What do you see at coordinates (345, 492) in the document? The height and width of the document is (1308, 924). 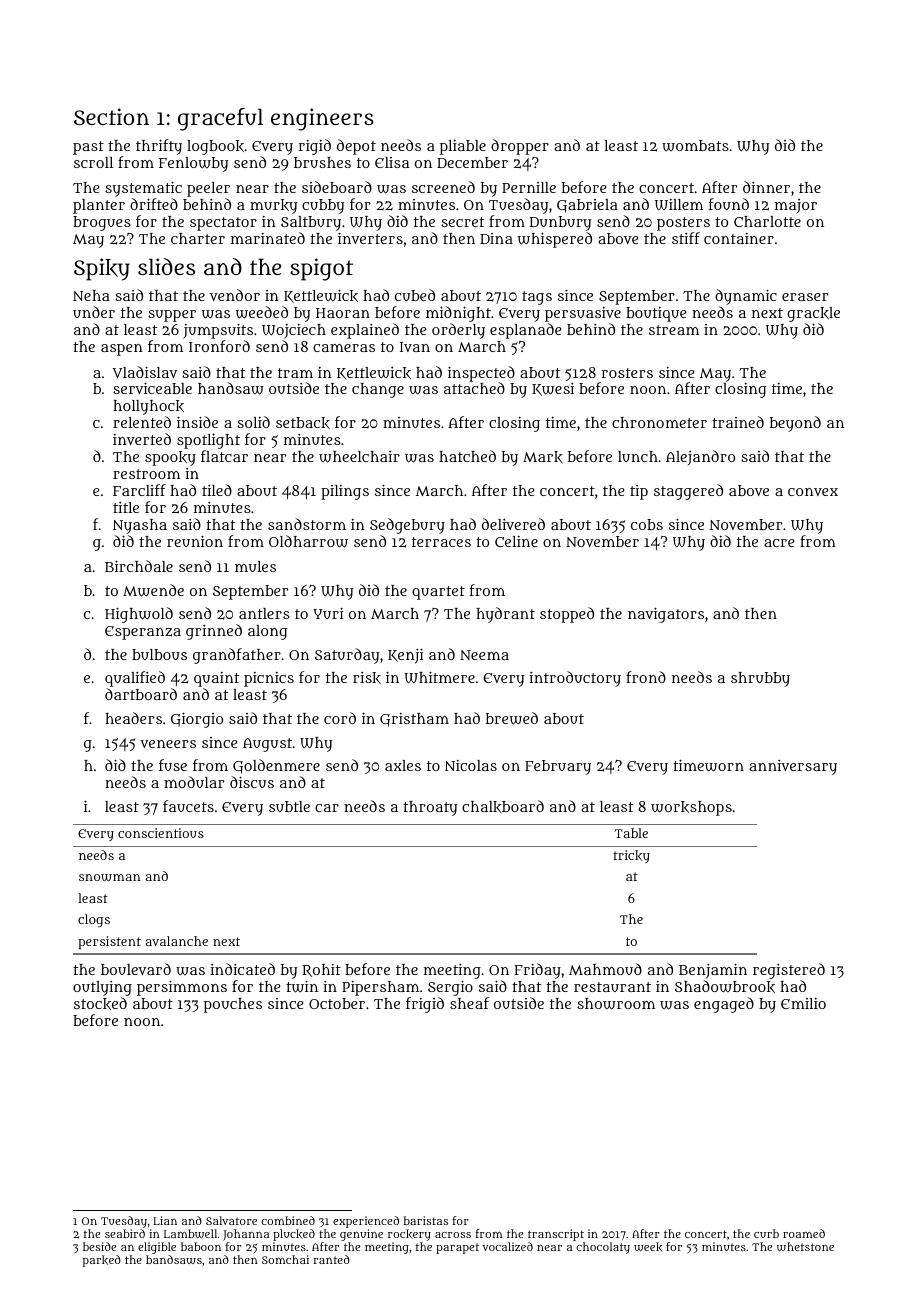 I see `pilings` at bounding box center [345, 492].
